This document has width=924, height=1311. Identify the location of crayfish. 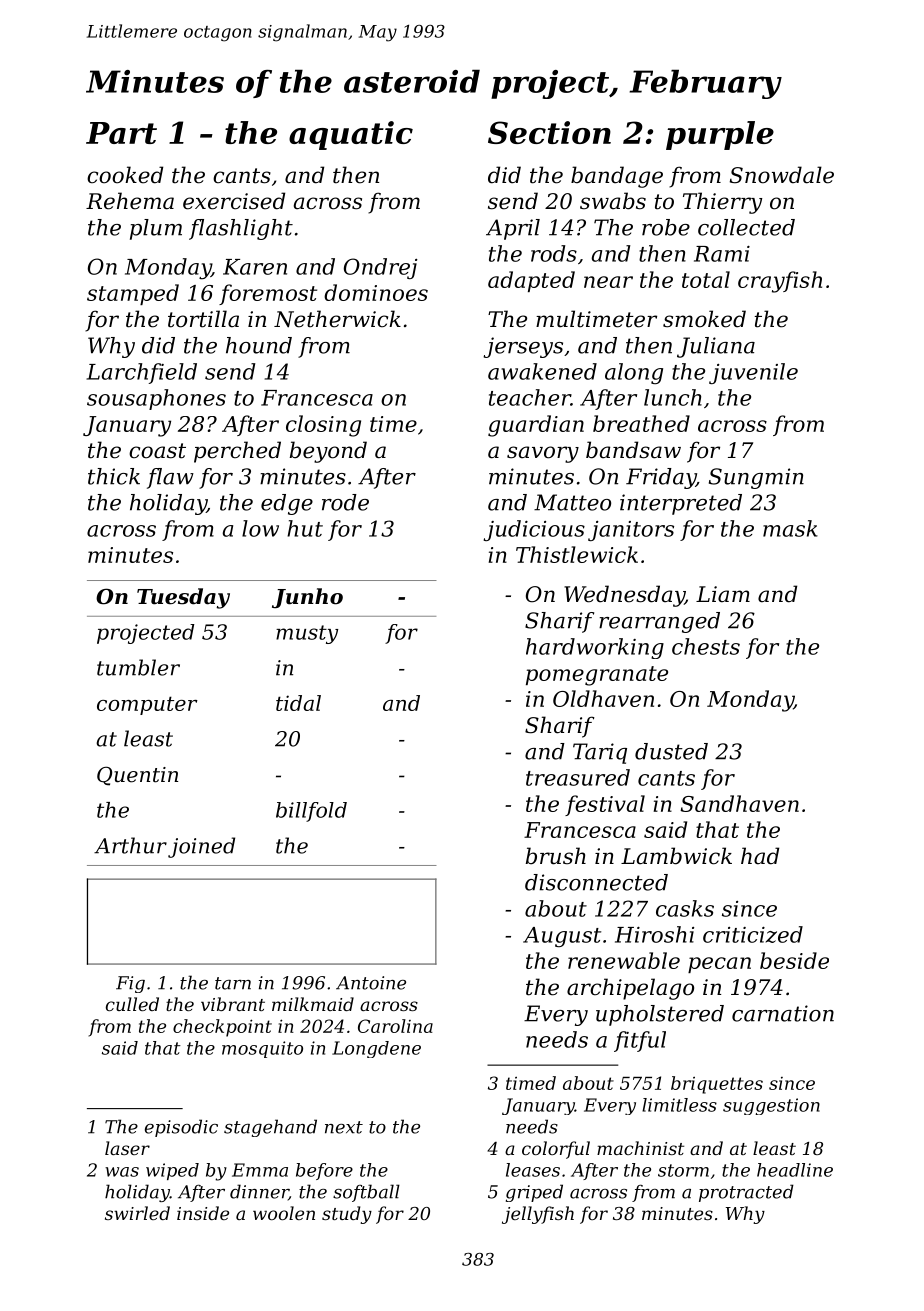
(780, 282).
